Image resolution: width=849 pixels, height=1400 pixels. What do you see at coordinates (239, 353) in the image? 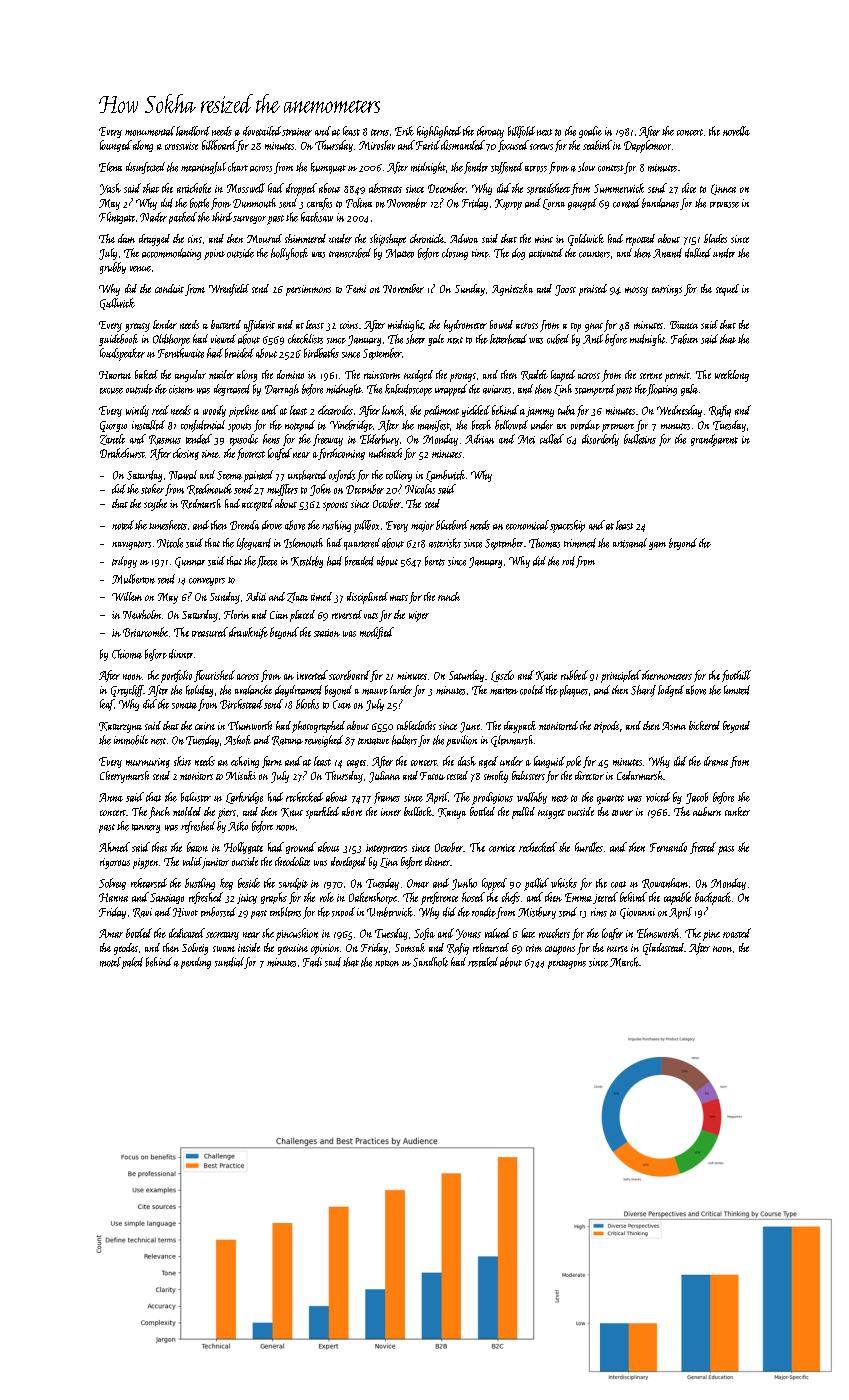
I see `braided` at bounding box center [239, 353].
